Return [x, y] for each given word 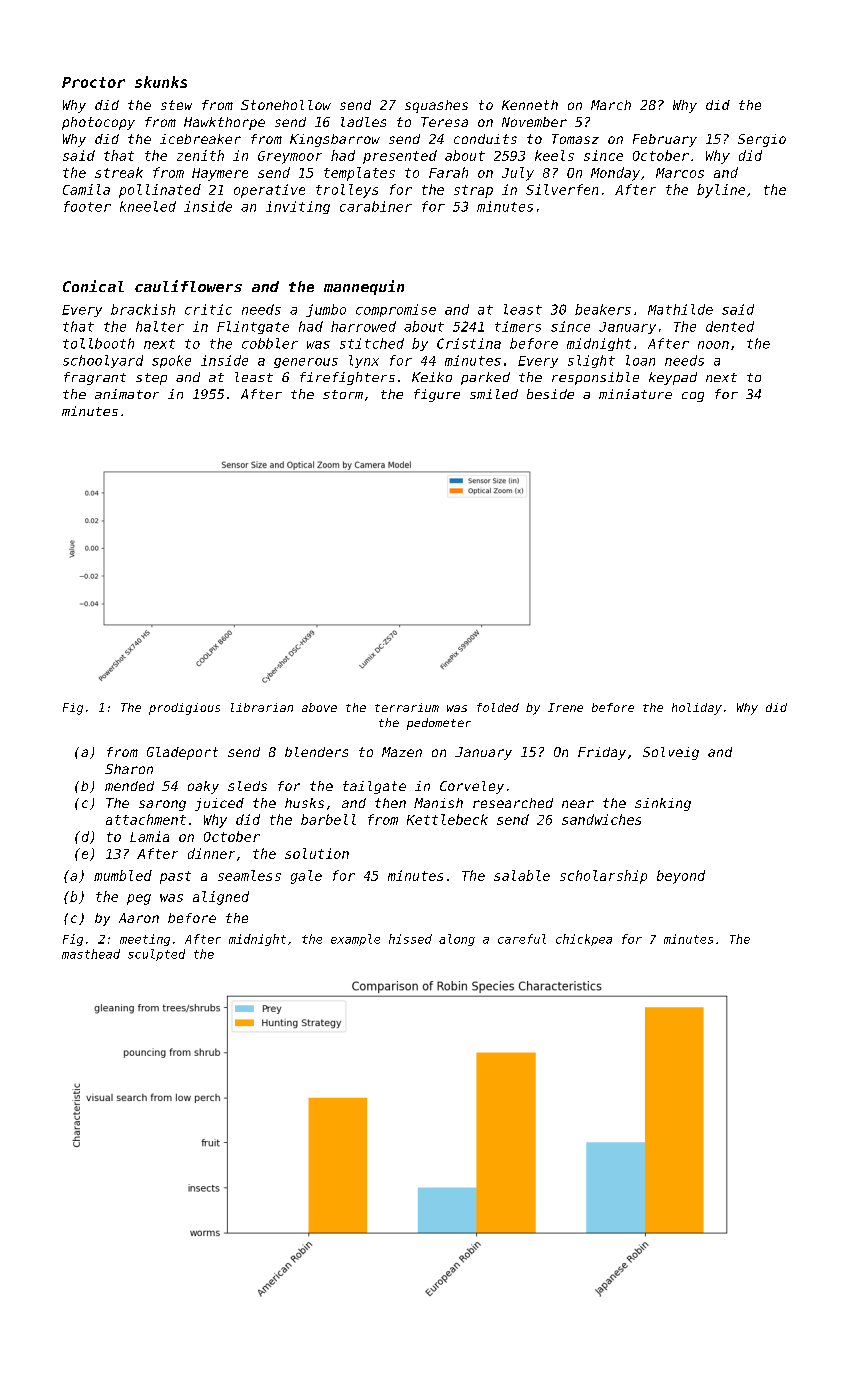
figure [437, 395]
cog [693, 397]
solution [317, 853]
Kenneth [530, 105]
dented [730, 326]
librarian [262, 707]
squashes [436, 106]
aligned [221, 898]
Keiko [432, 377]
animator [127, 394]
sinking [663, 804]
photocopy [98, 123]
